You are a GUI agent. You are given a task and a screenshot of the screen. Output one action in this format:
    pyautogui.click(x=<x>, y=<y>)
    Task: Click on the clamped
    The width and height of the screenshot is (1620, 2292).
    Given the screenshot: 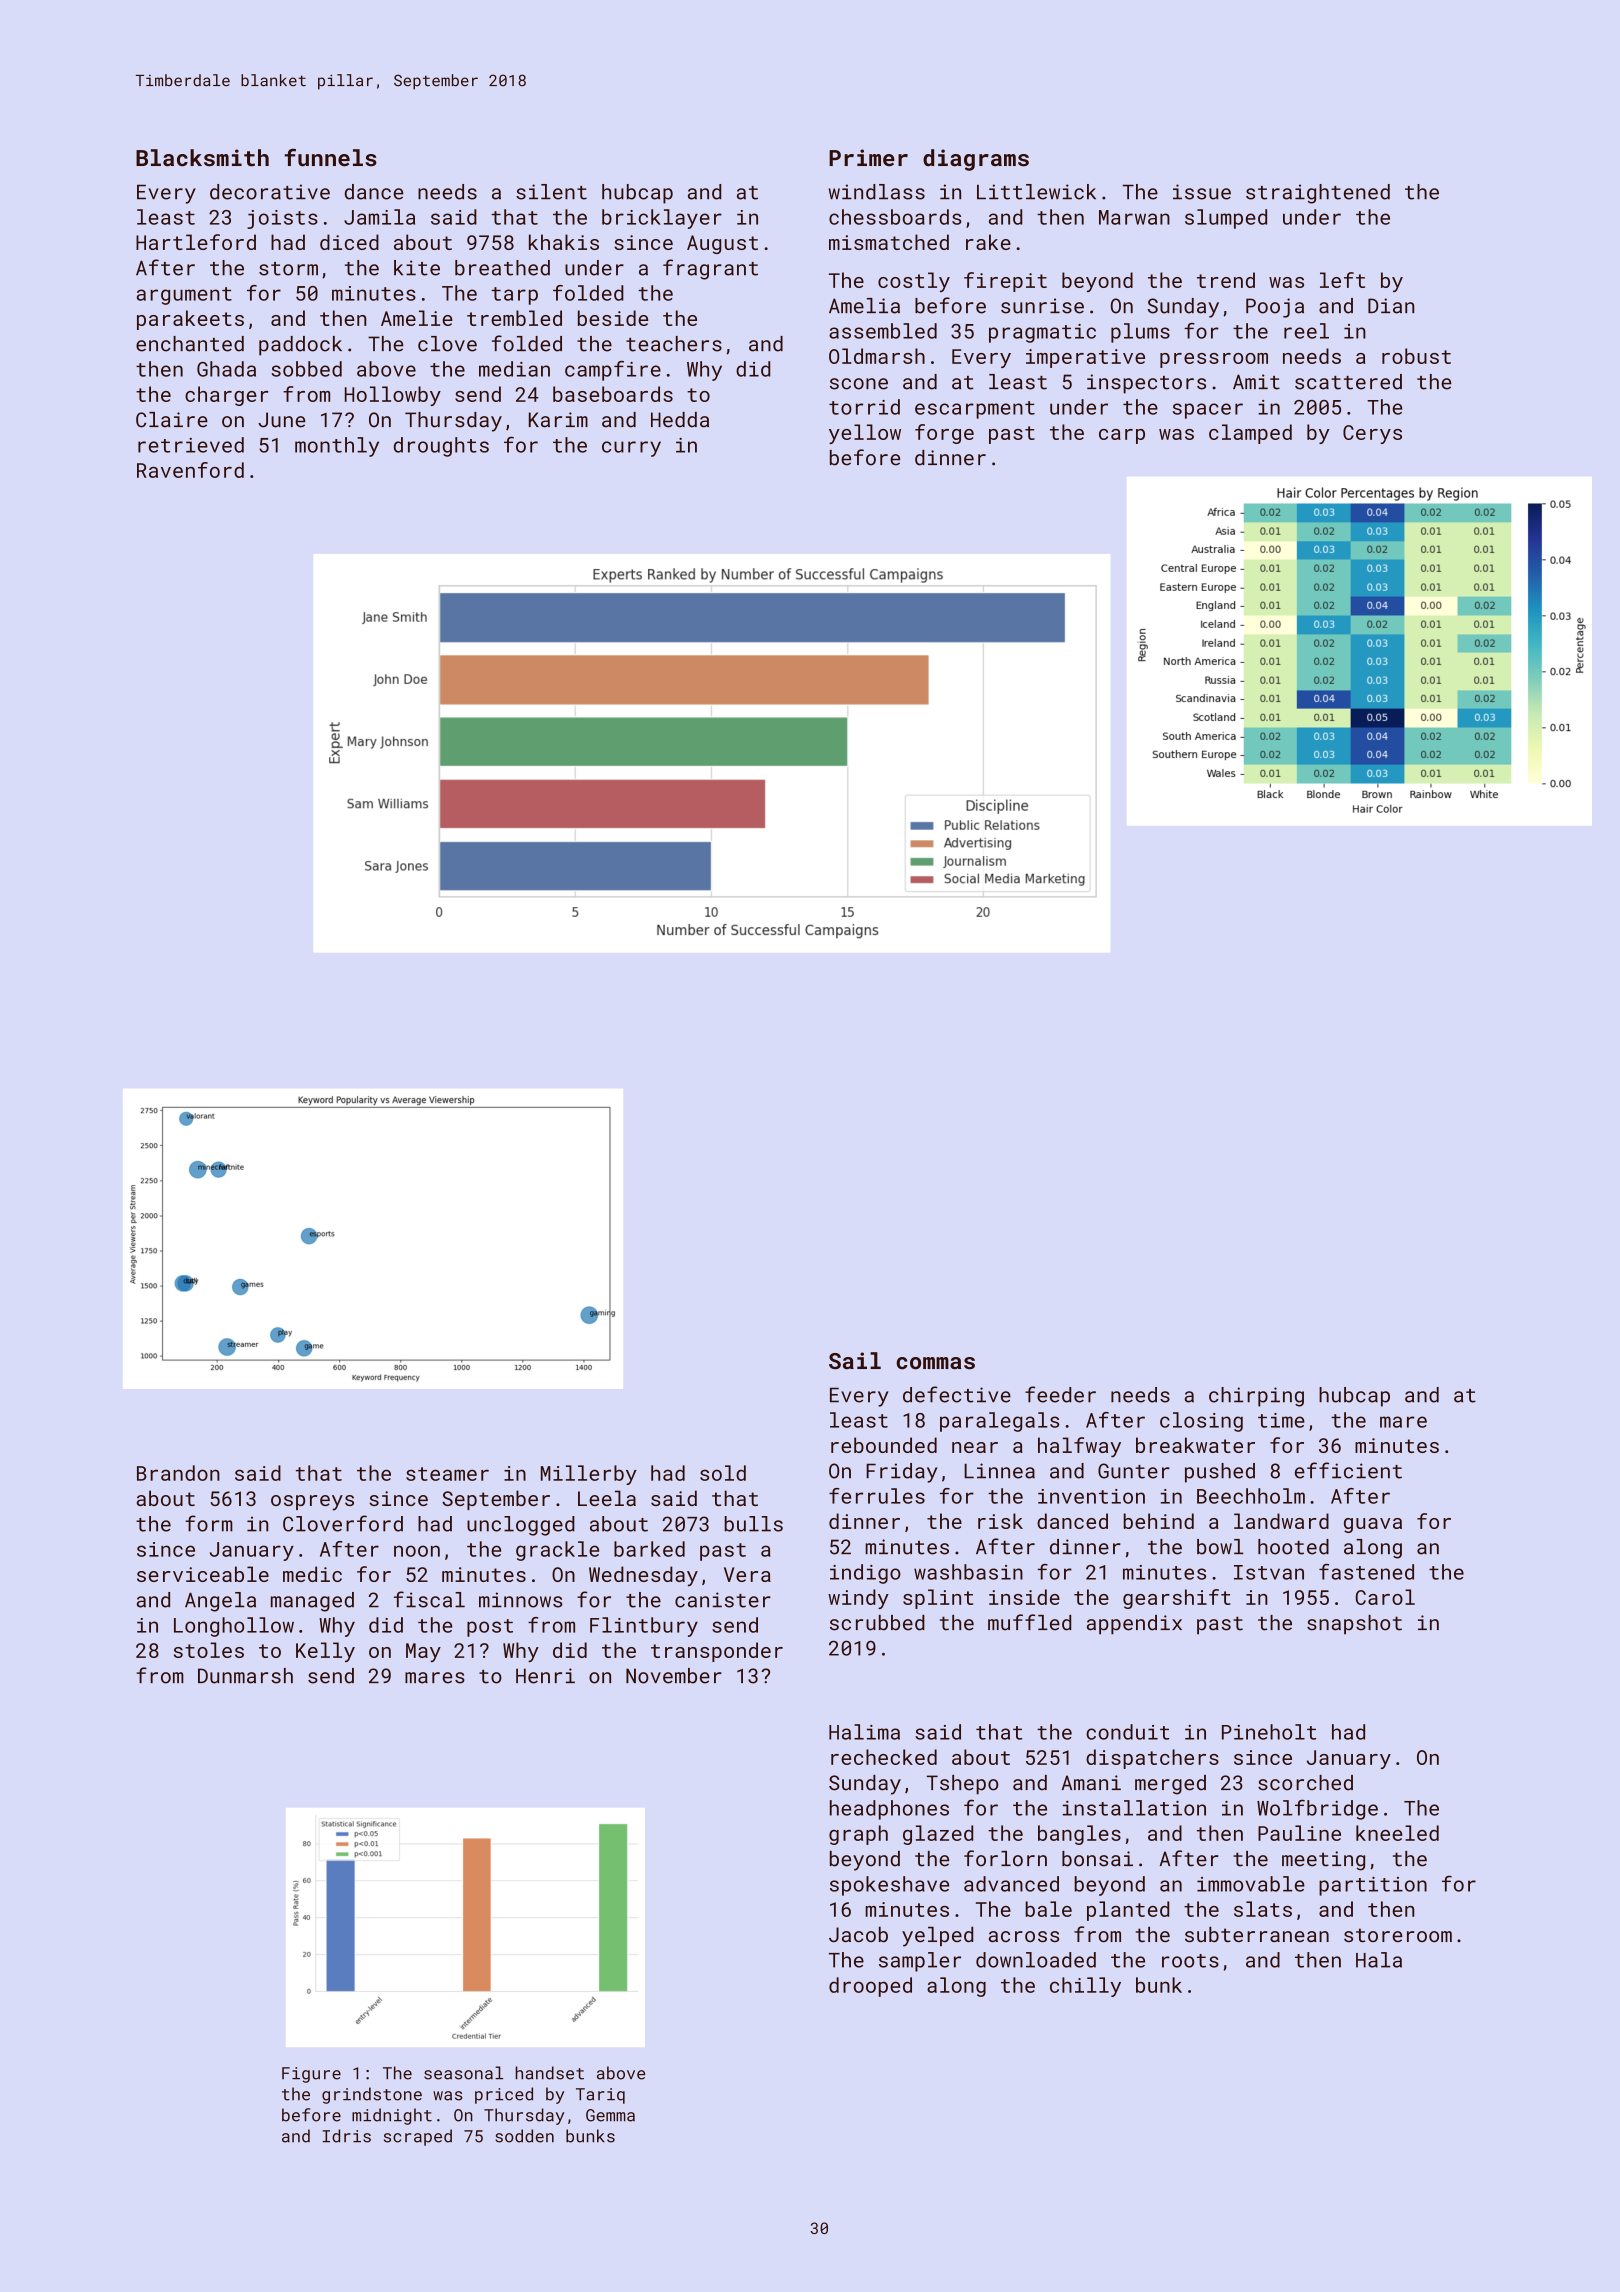 What is the action you would take?
    pyautogui.click(x=1250, y=434)
